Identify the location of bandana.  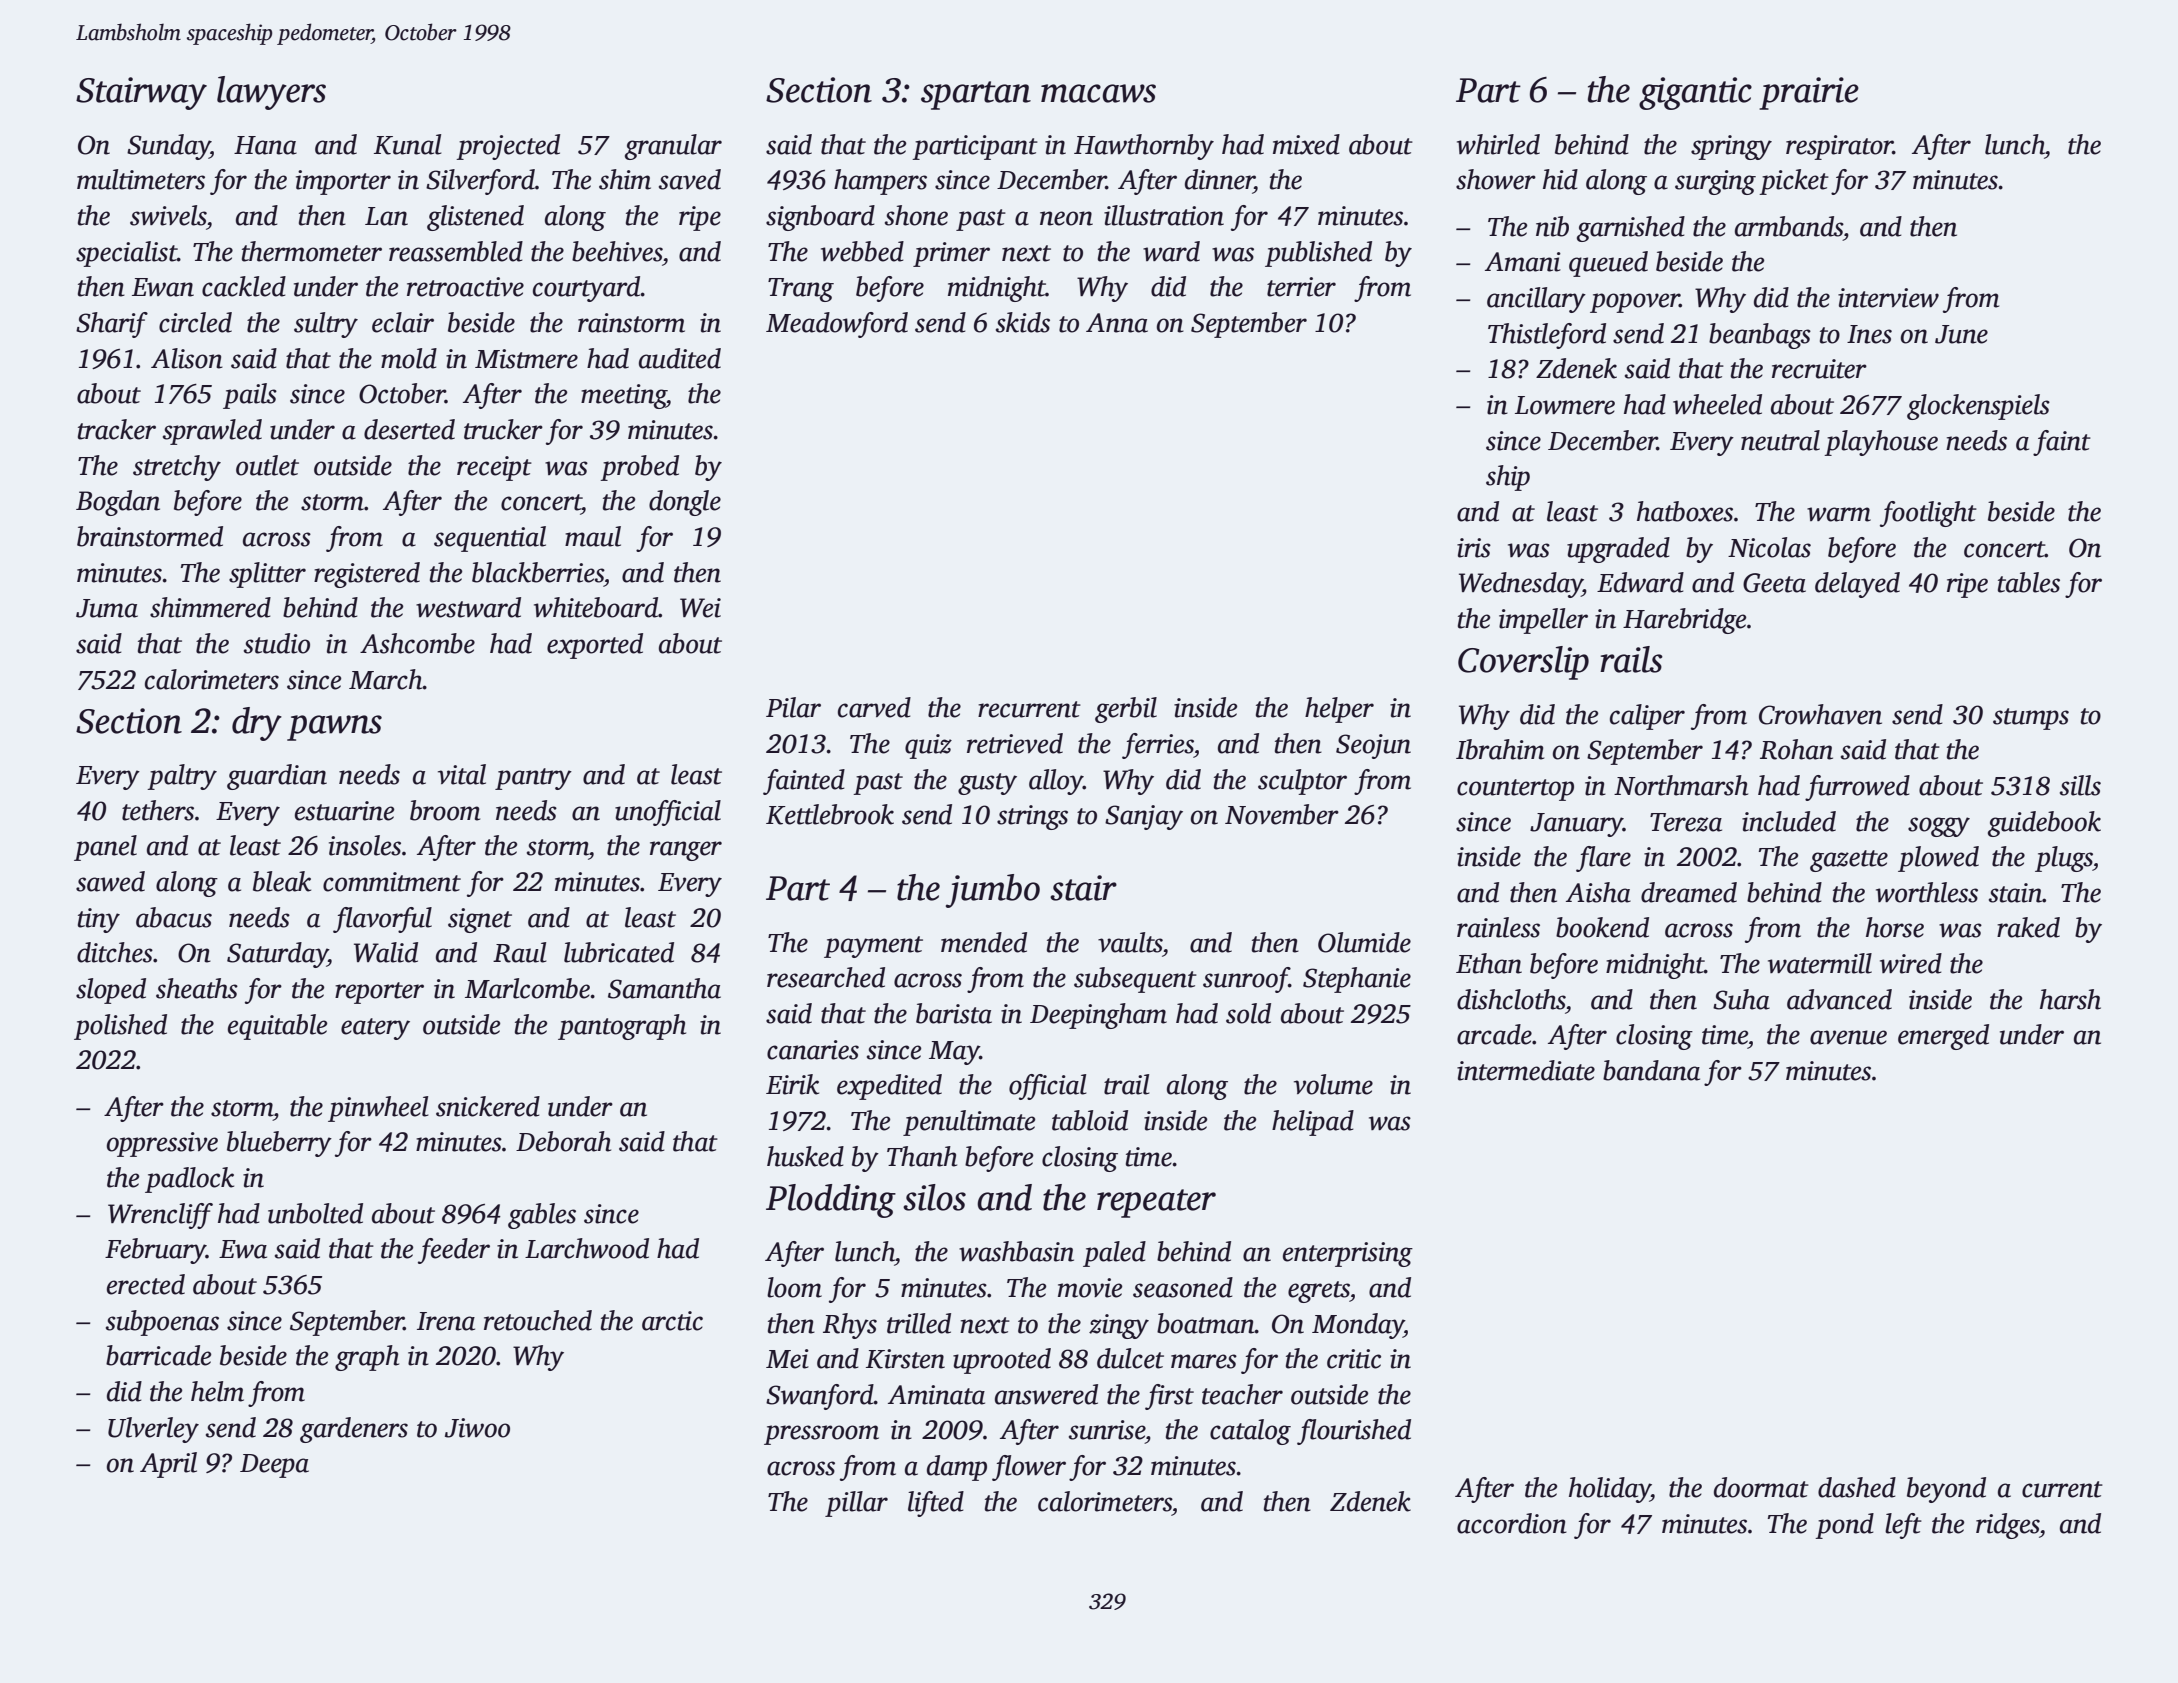
(1651, 1070).
